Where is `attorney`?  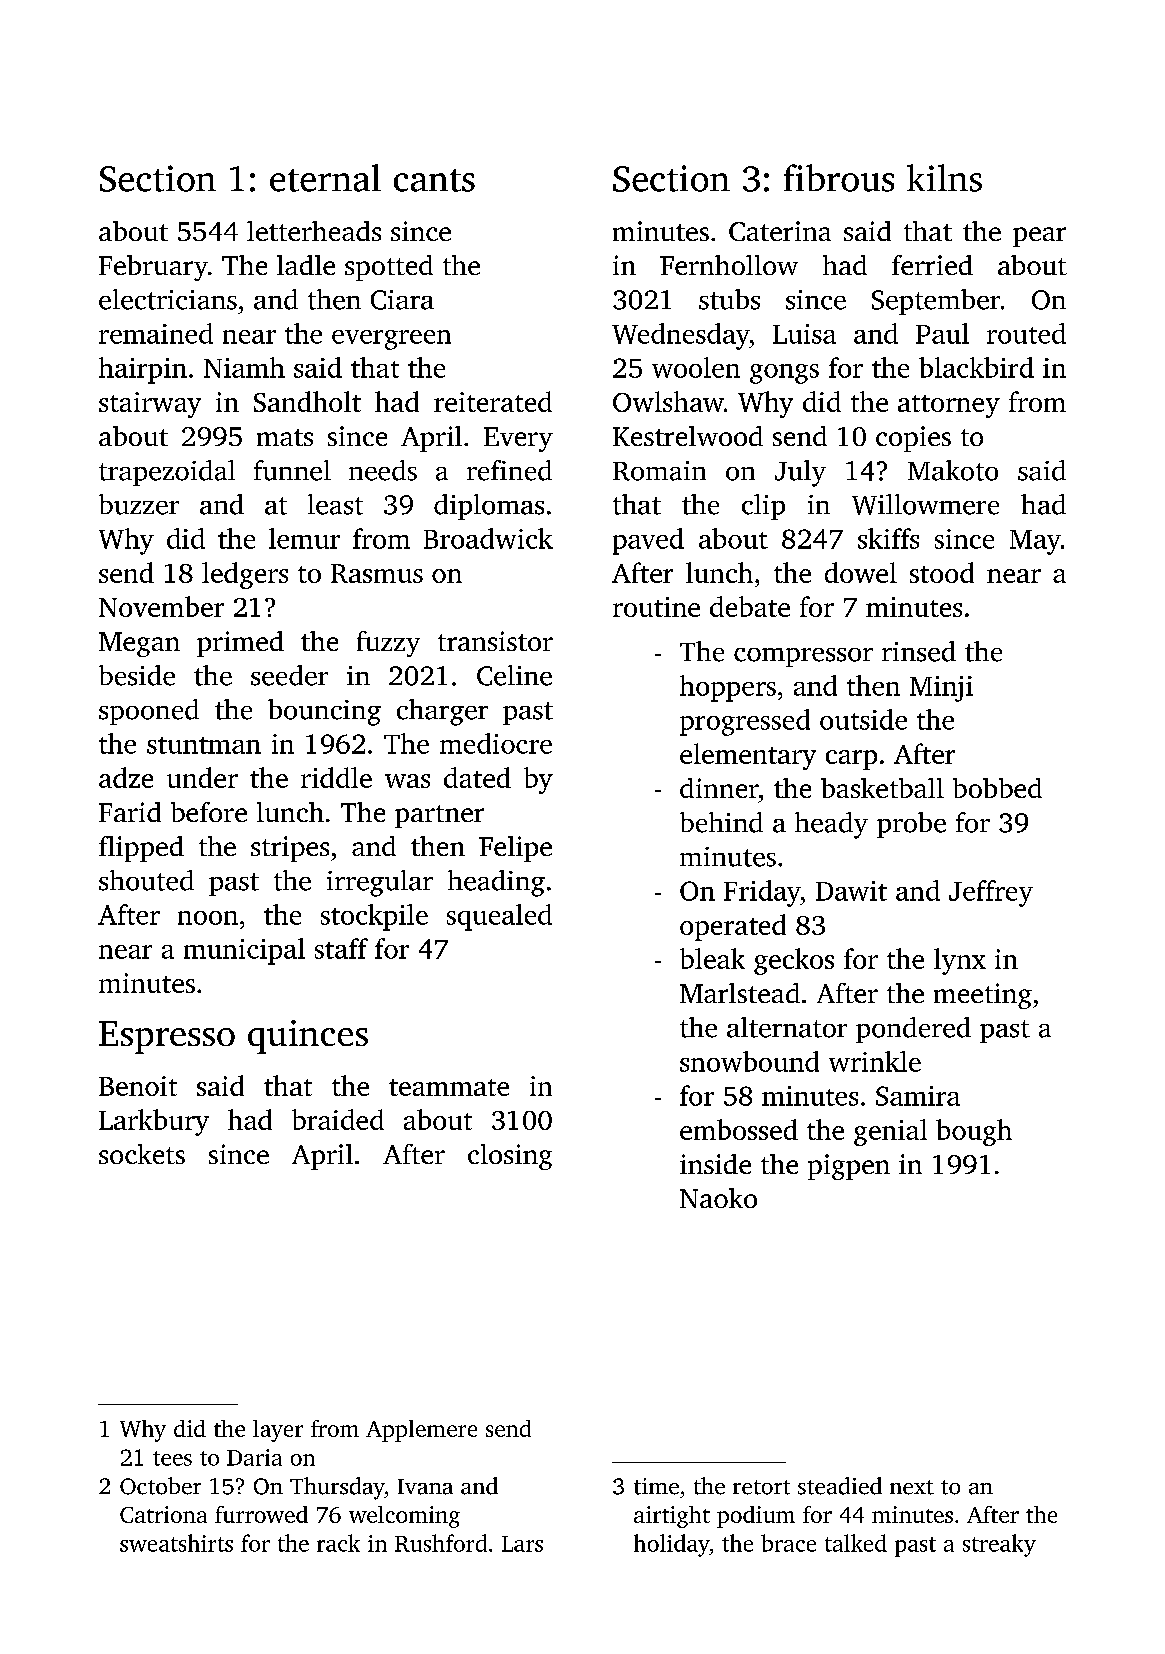
attorney is located at coordinates (949, 406).
